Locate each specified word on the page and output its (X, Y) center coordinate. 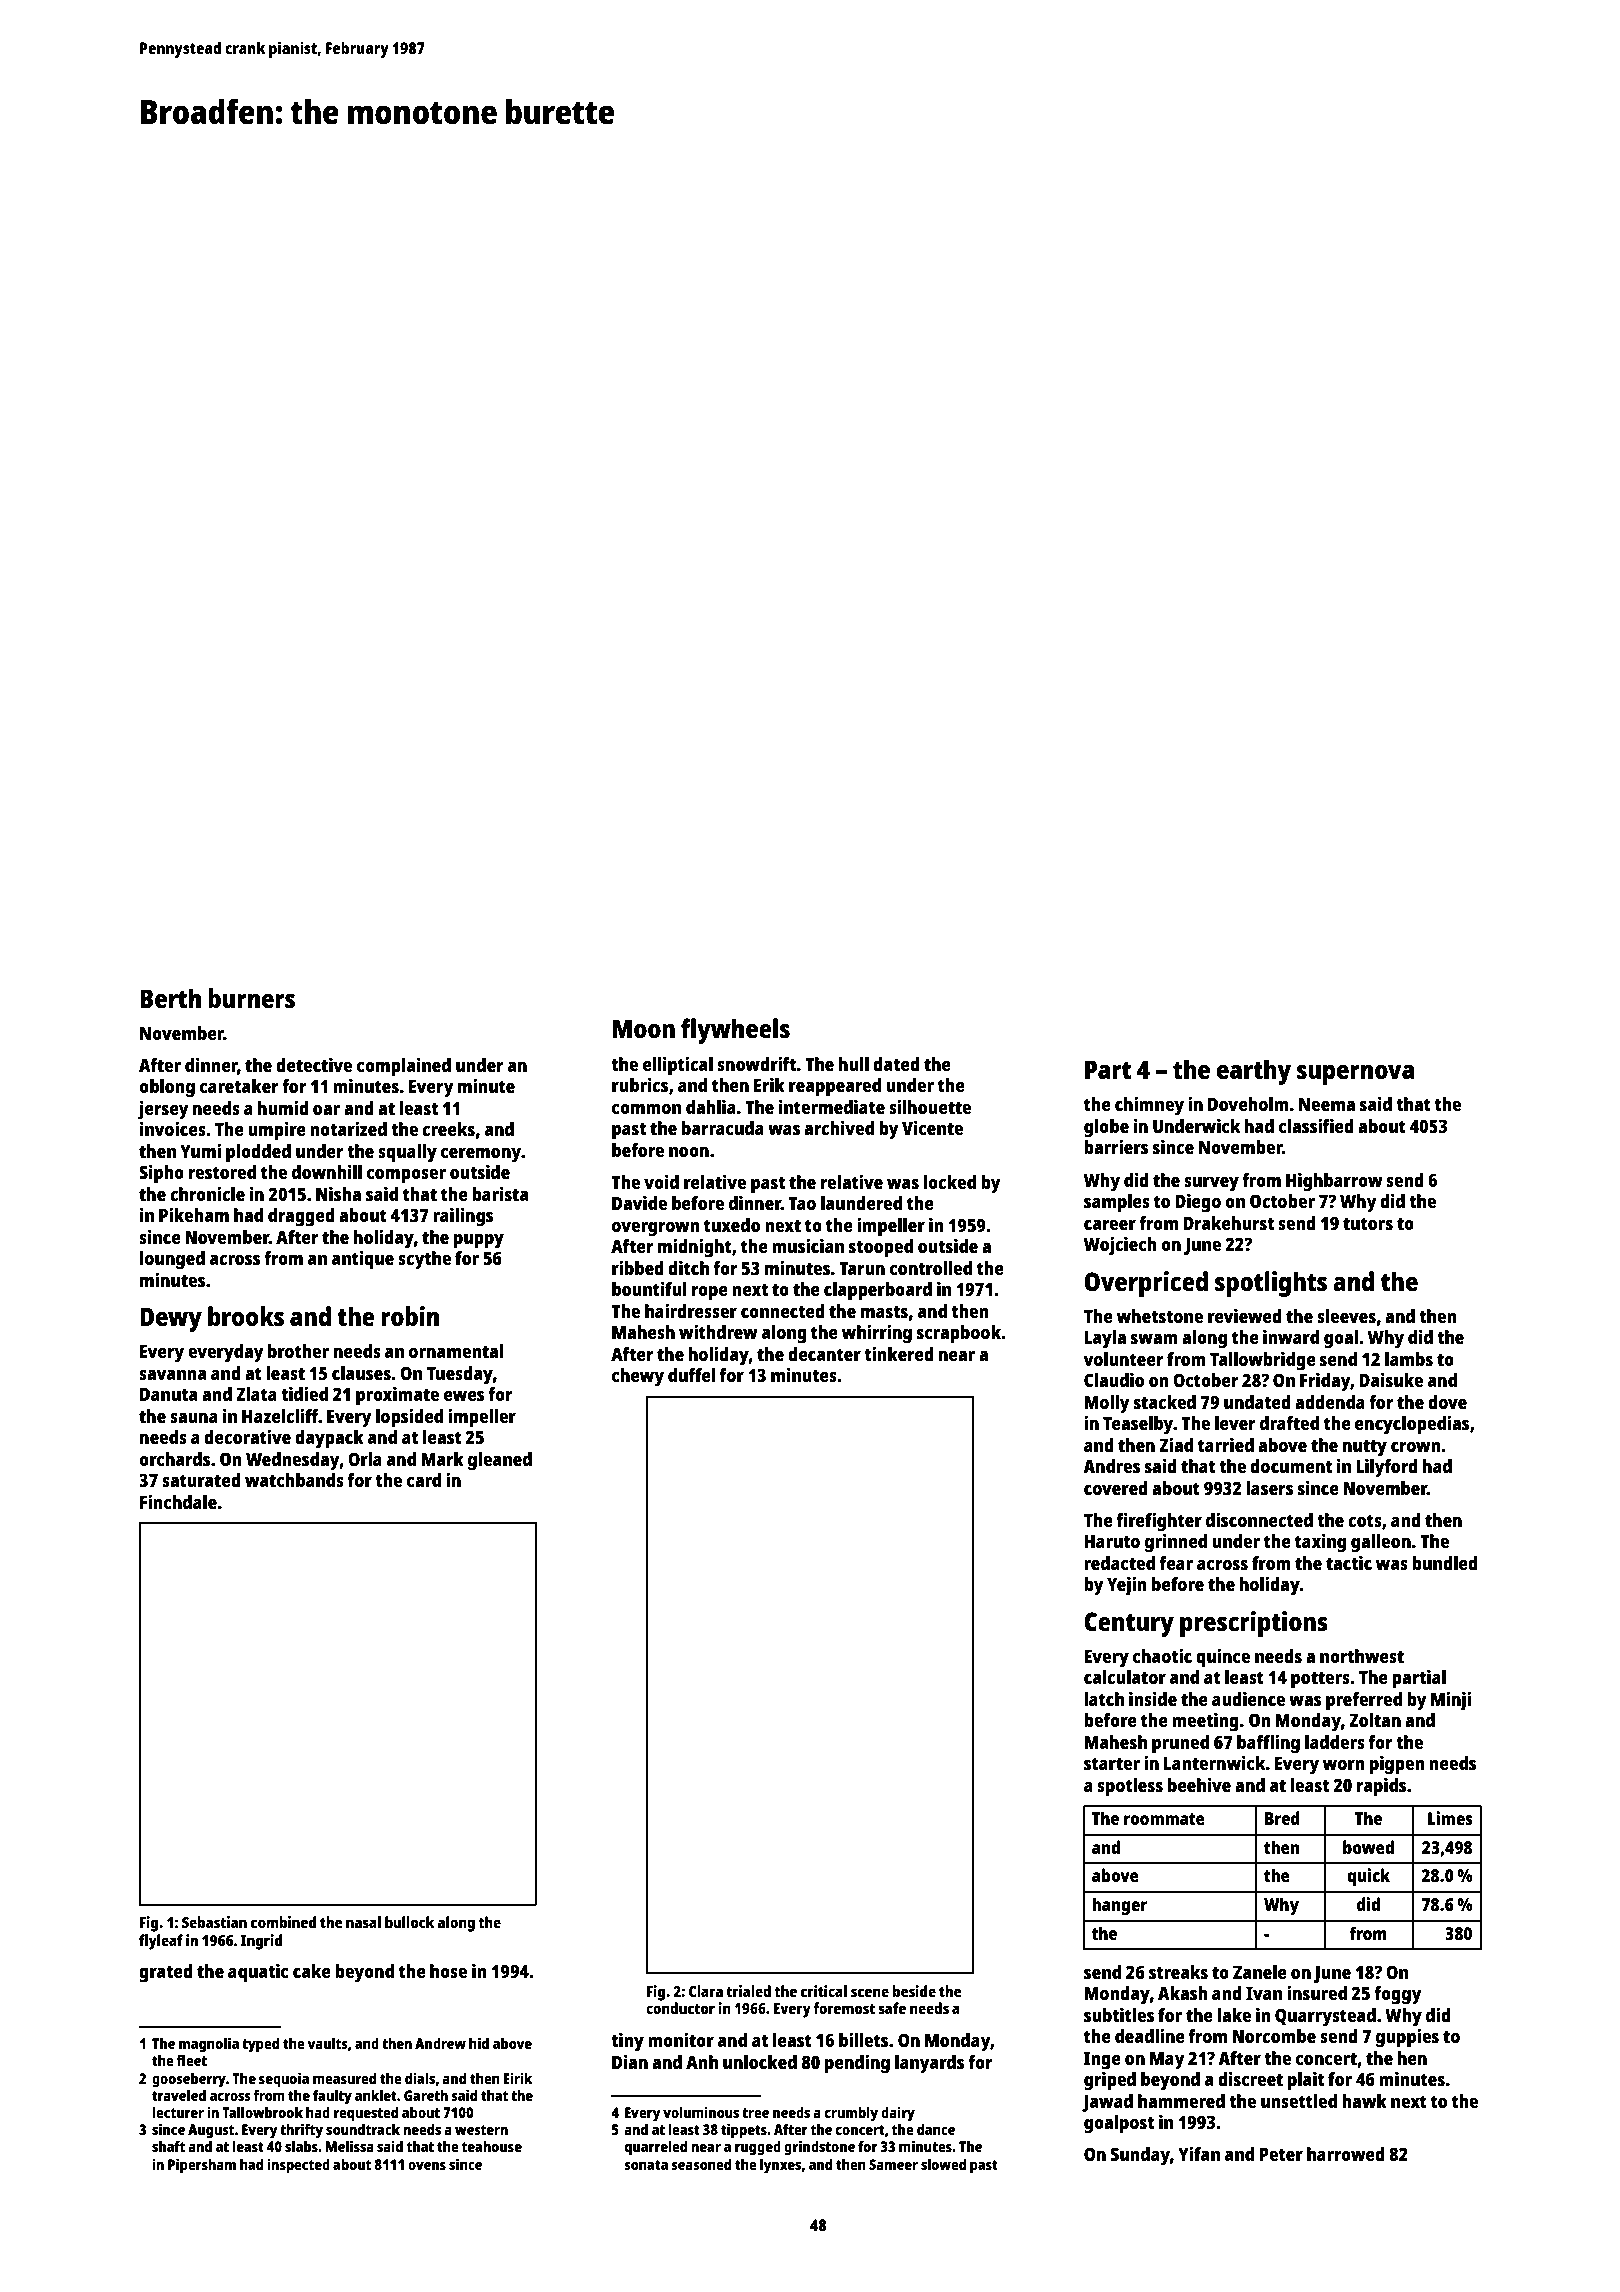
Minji (1451, 1701)
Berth (170, 998)
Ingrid (261, 1942)
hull (854, 1064)
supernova (1355, 1075)
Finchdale (178, 1501)
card (424, 1480)
